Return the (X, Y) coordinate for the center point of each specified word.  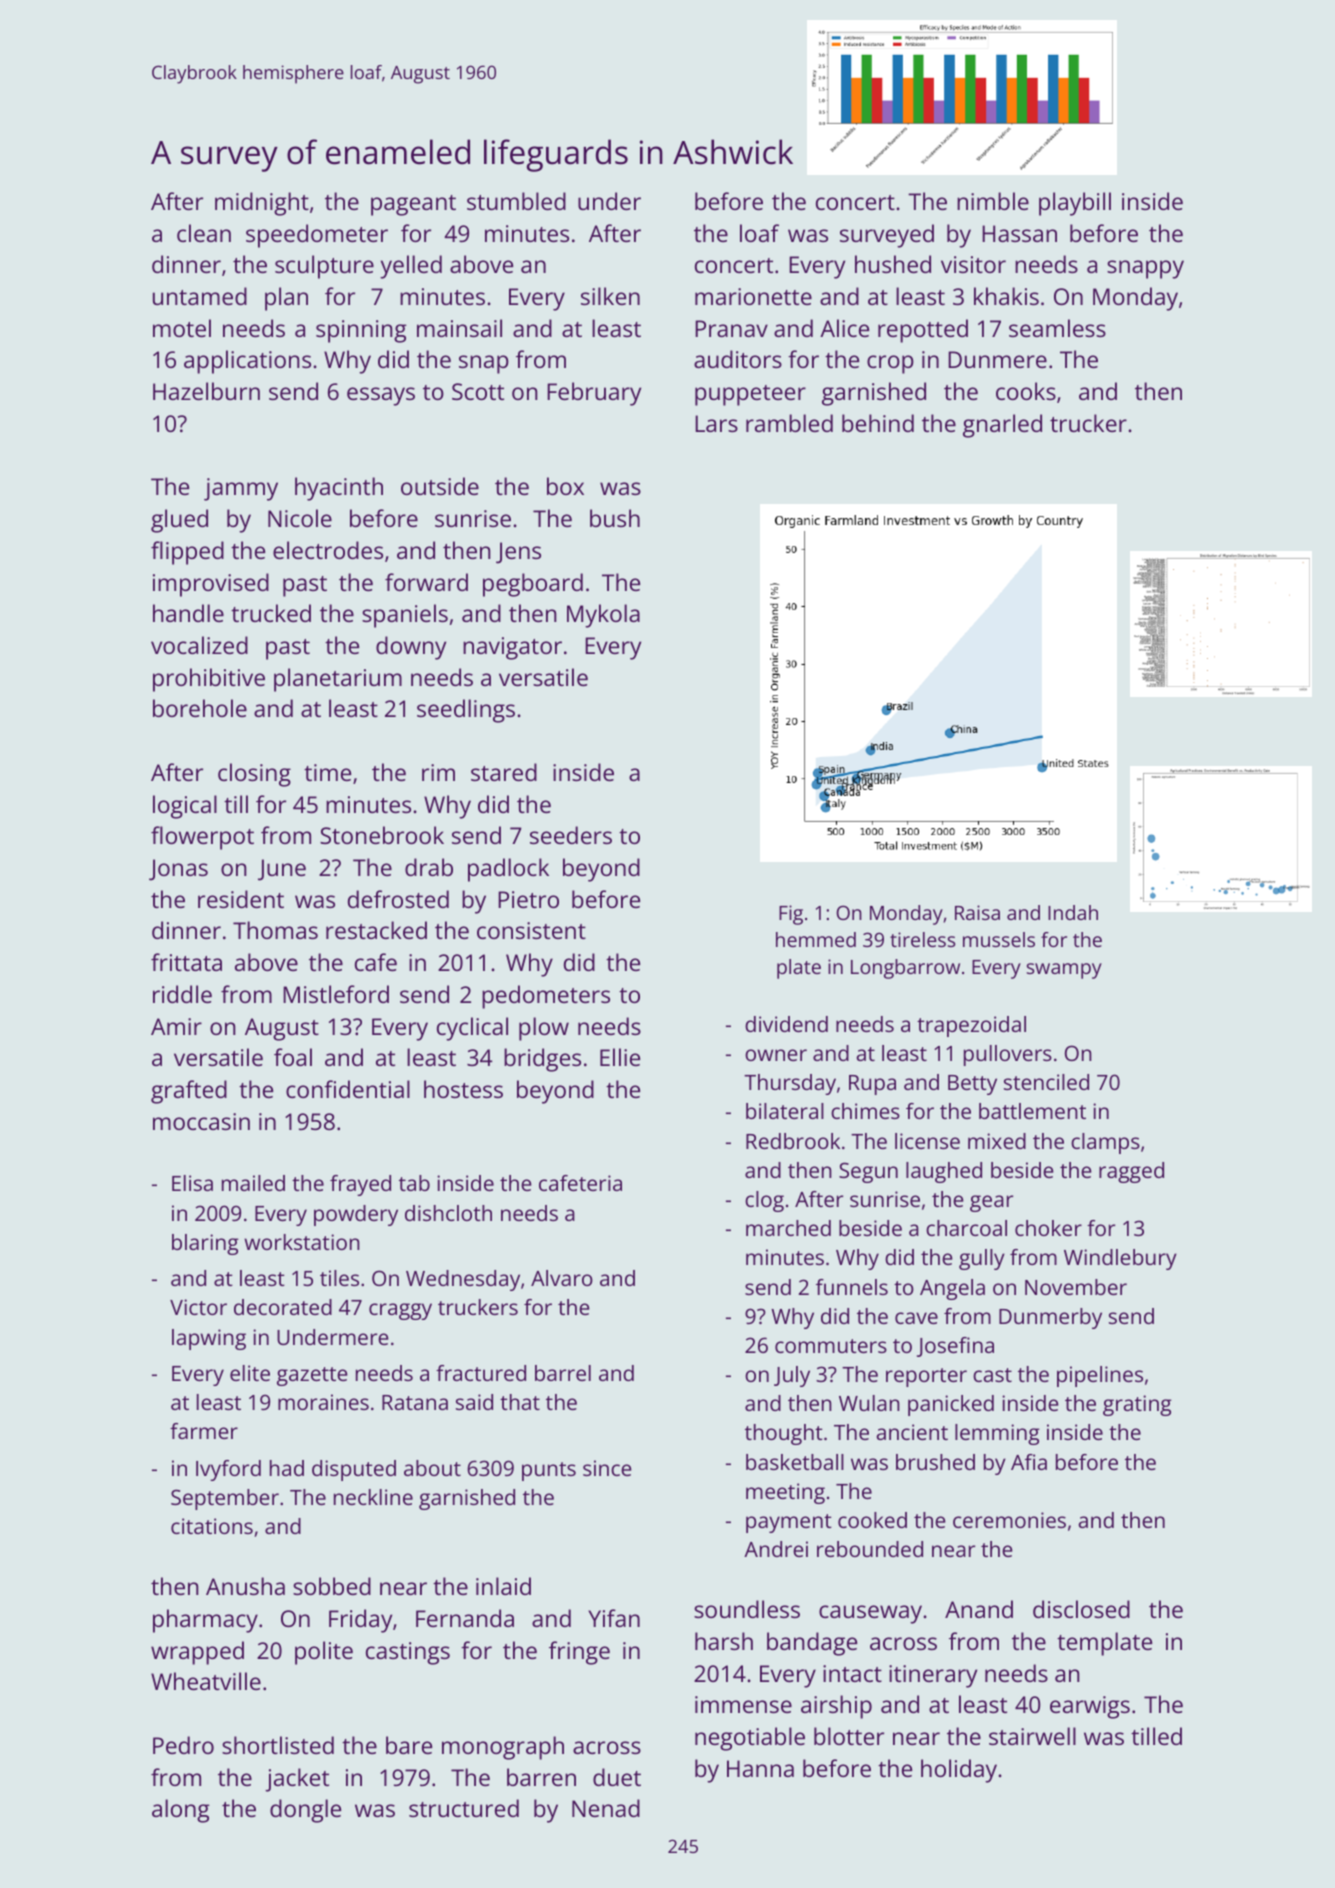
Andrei (776, 1549)
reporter (926, 1377)
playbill (1075, 204)
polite (324, 1653)
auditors (738, 359)
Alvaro (562, 1278)
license (927, 1141)
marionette (753, 296)
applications (247, 362)
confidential (348, 1089)
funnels (852, 1287)
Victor (198, 1307)
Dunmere (997, 359)
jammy (241, 489)
